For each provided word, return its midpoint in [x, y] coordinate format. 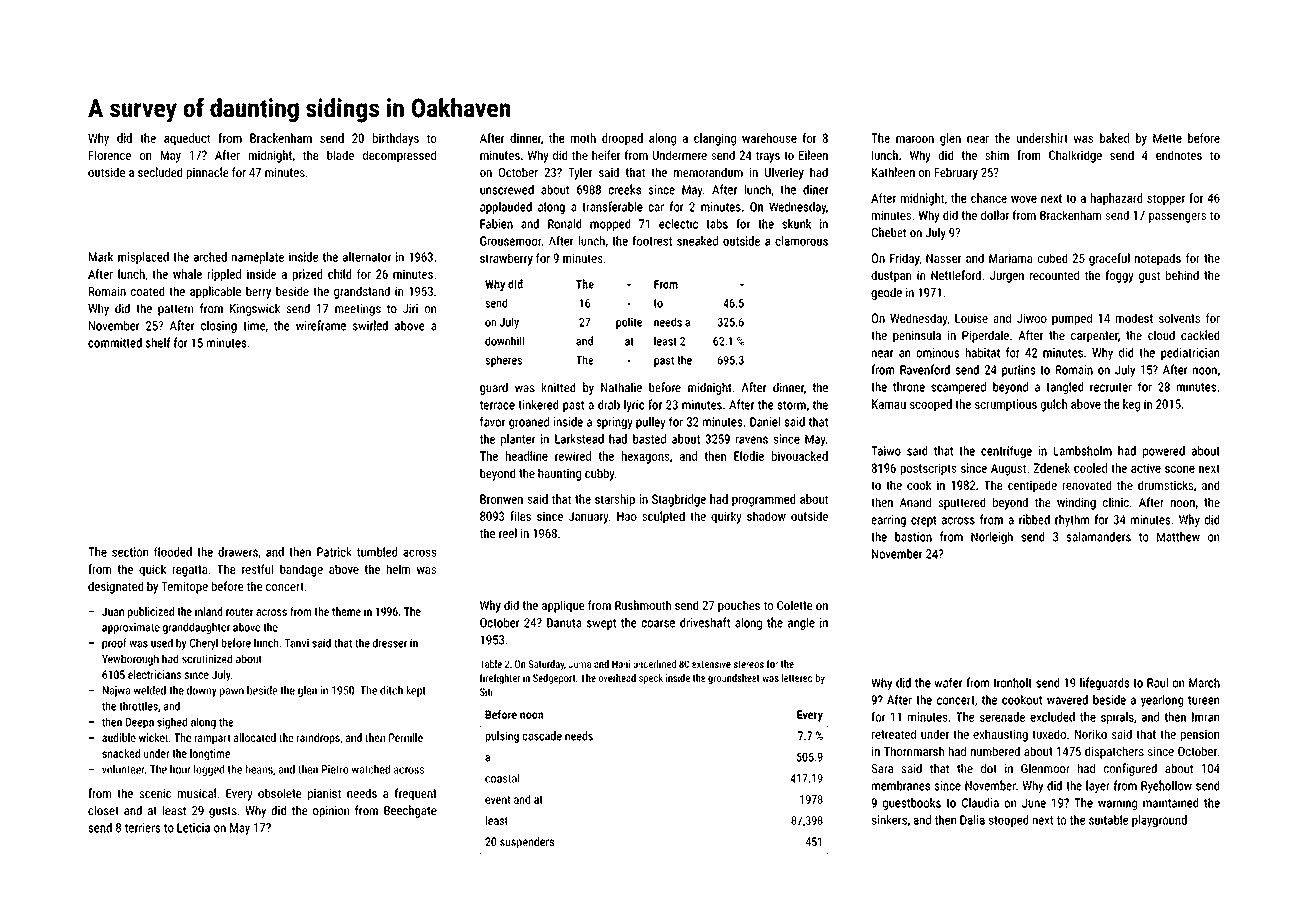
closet [103, 810]
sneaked [697, 241]
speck [651, 679]
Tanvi [297, 643]
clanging [715, 139]
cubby [600, 474]
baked [1114, 138]
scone [1180, 469]
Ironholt [1013, 683]
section [130, 552]
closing [219, 326]
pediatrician [1190, 353]
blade [340, 155]
